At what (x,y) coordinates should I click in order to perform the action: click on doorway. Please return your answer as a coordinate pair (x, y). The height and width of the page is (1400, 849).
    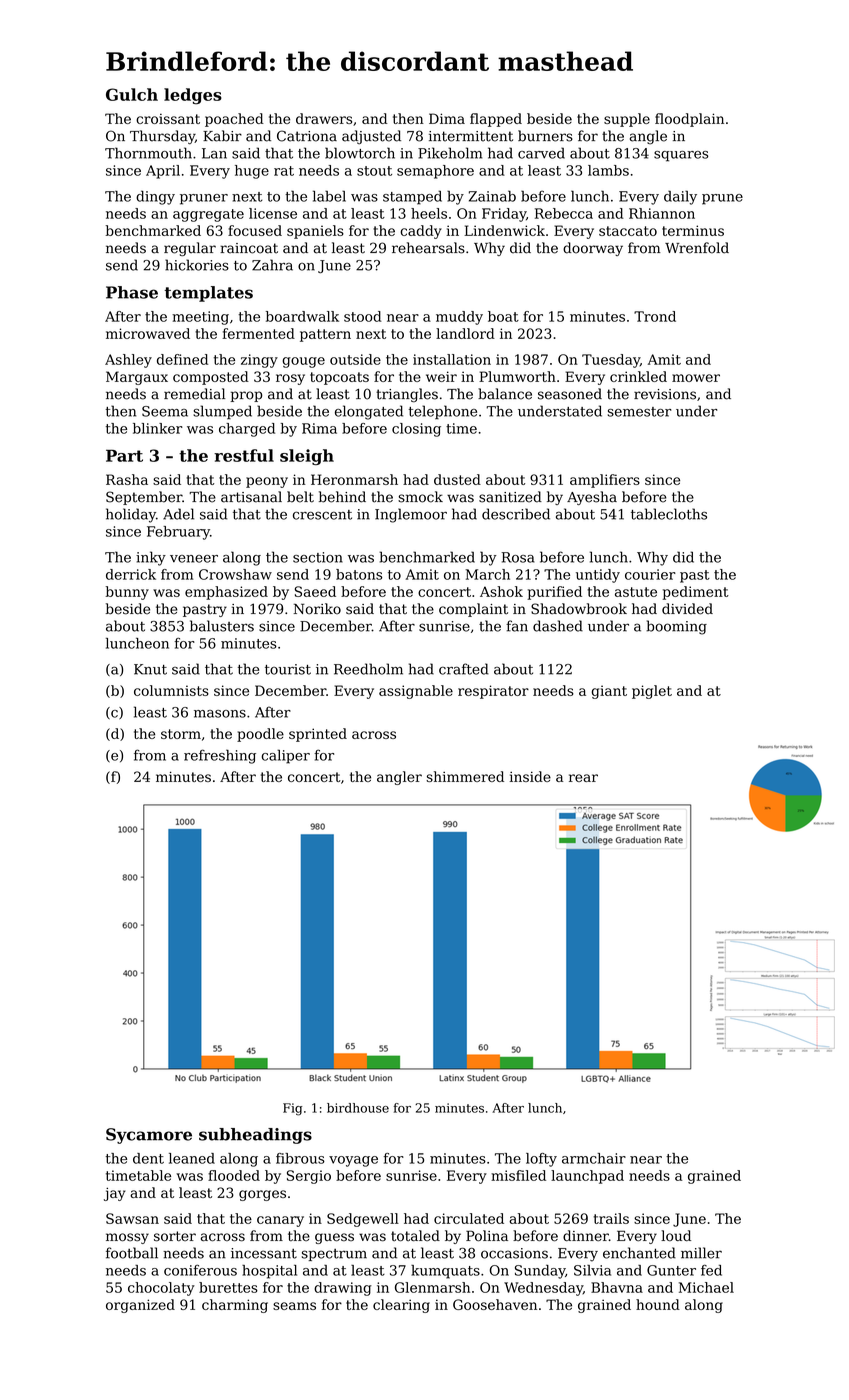
    Looking at the image, I should click on (593, 249).
